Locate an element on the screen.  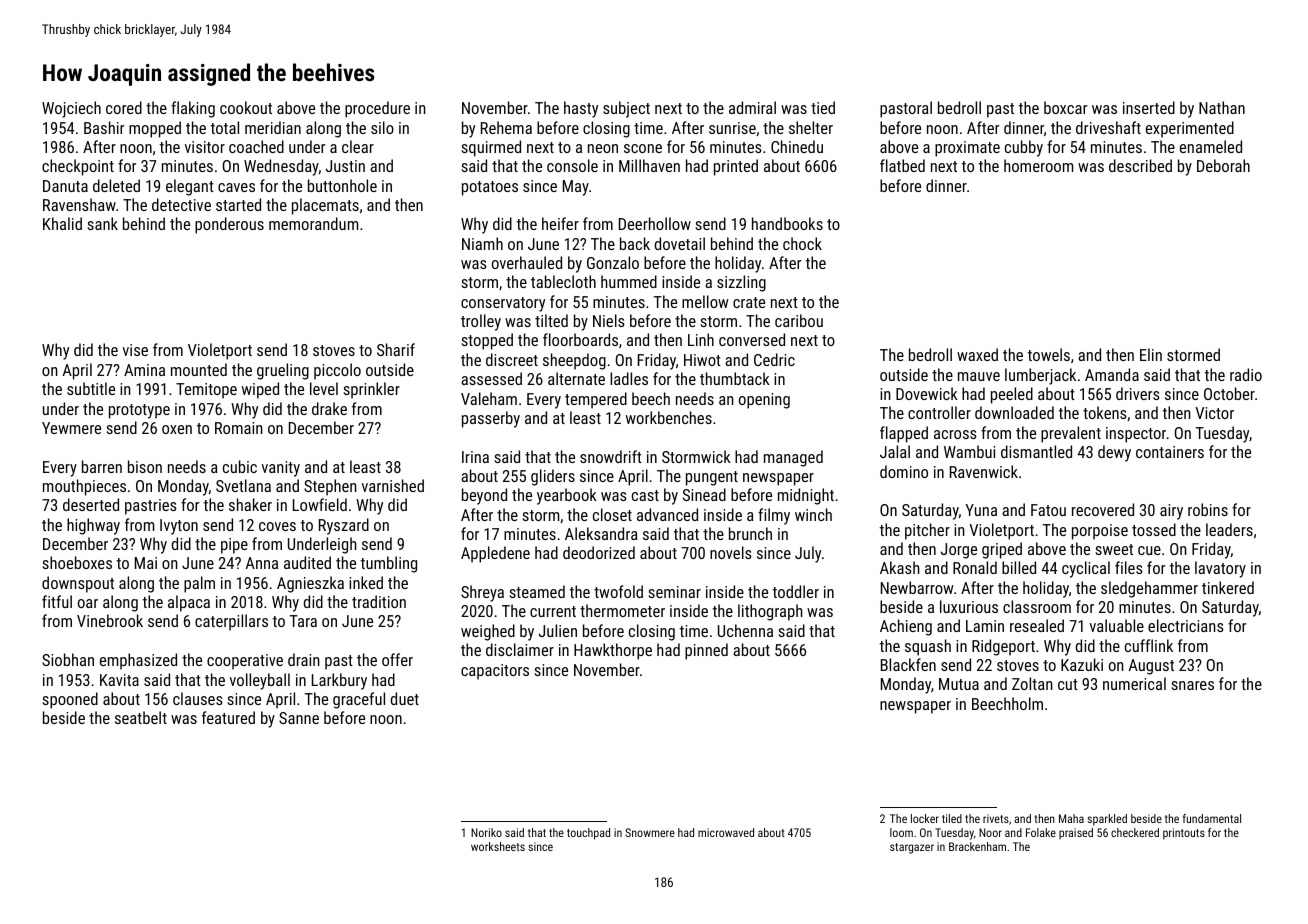
worksheets is located at coordinates (498, 846).
